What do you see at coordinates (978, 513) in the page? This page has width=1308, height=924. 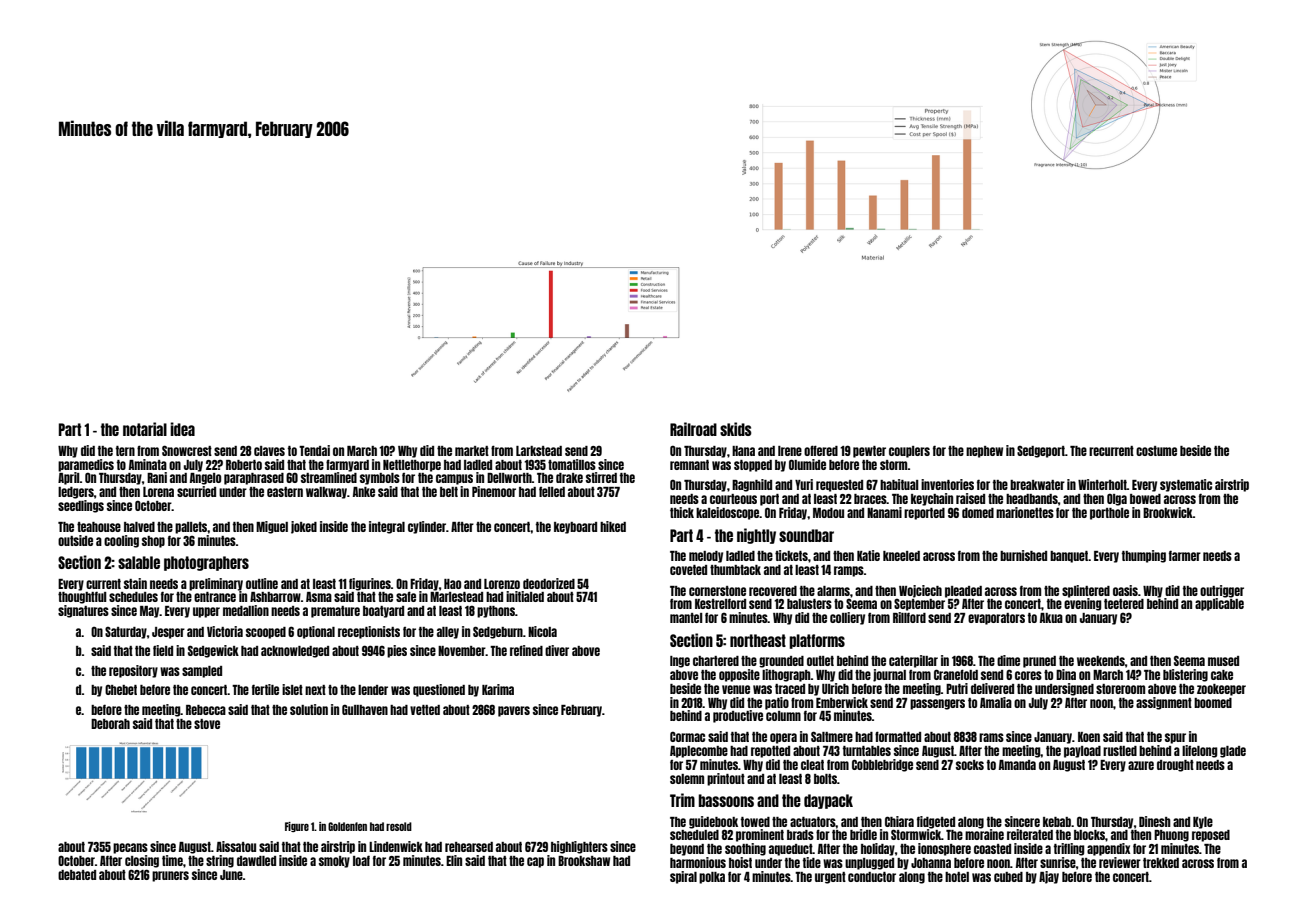 I see `domed` at bounding box center [978, 513].
